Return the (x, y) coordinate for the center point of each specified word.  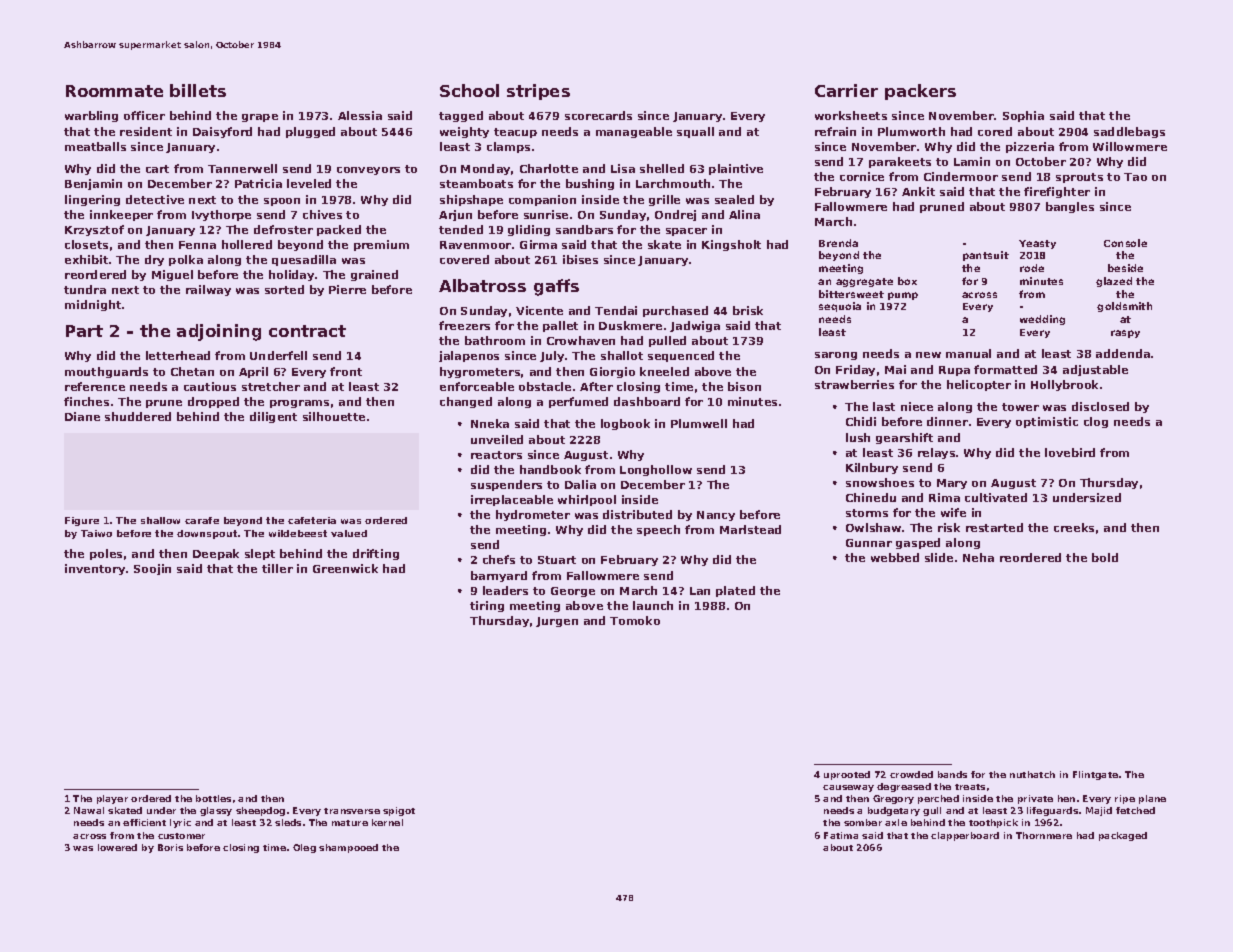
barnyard (499, 576)
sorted (284, 289)
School (469, 90)
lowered (117, 847)
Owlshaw (873, 527)
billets (198, 90)
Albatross (482, 285)
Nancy (716, 516)
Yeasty (1037, 244)
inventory (95, 569)
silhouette (334, 416)
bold (1105, 557)
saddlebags (1129, 132)
